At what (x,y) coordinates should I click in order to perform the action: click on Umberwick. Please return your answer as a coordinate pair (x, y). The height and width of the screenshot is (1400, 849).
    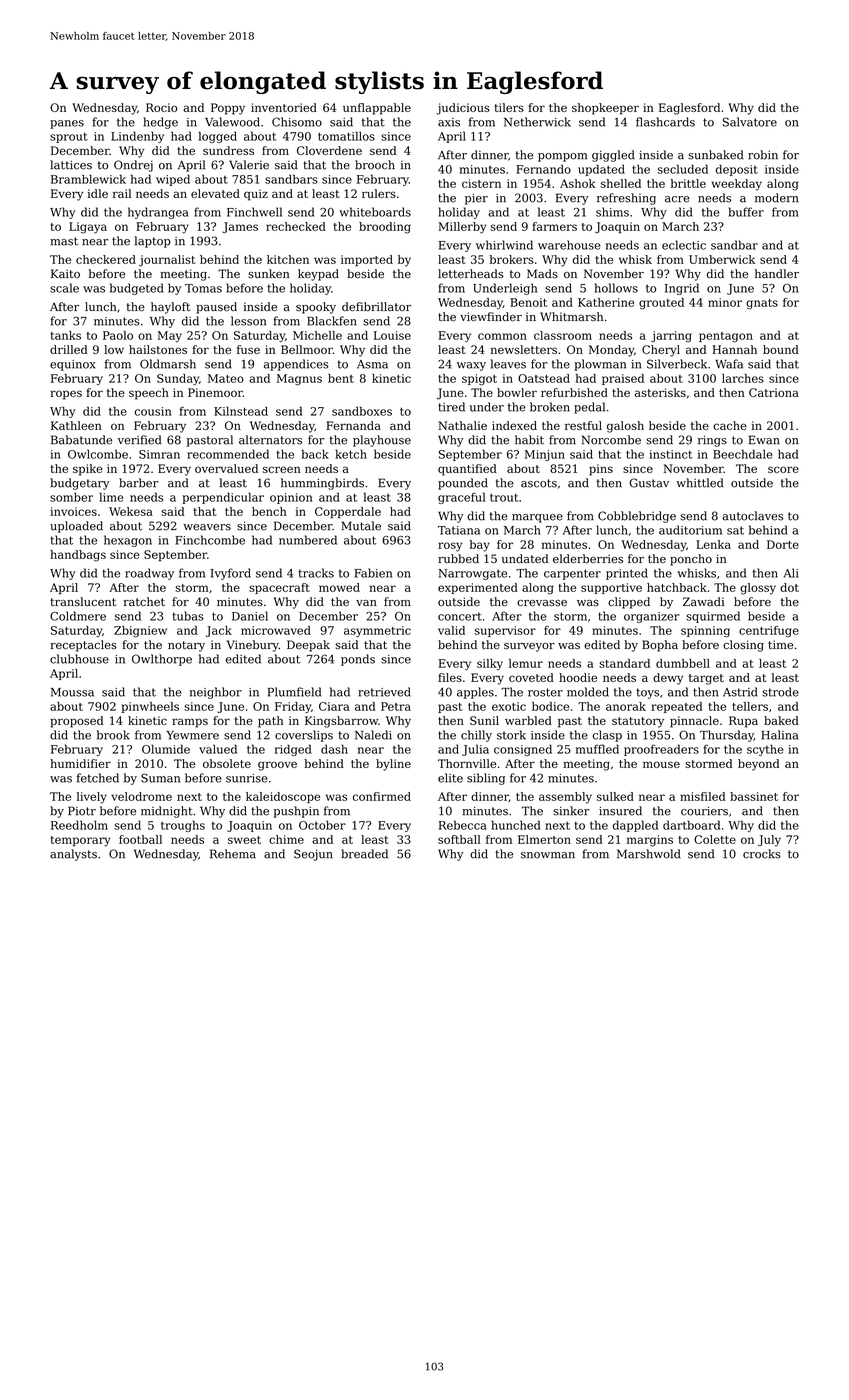
    Looking at the image, I should click on (722, 259).
